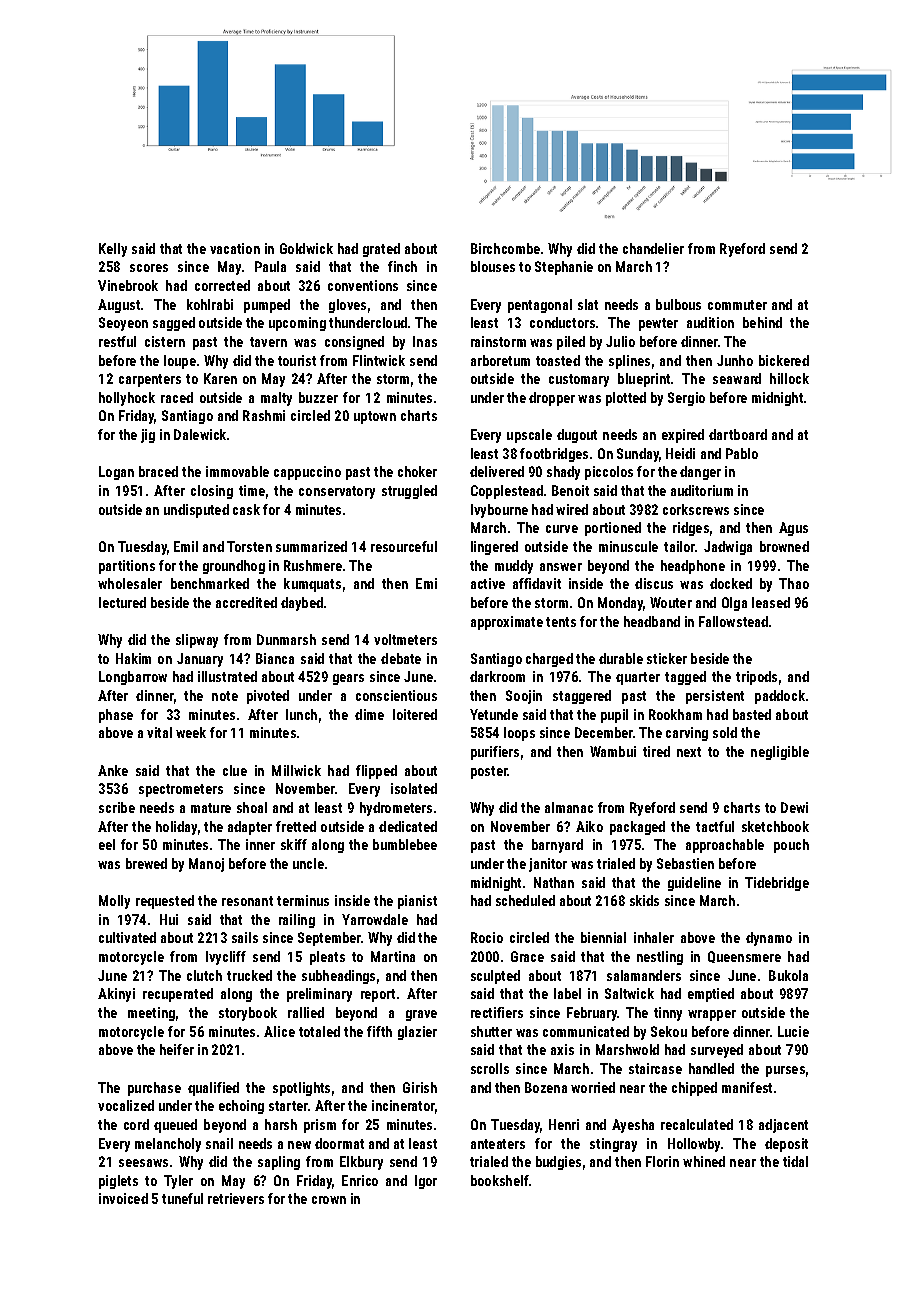  What do you see at coordinates (644, 900) in the image?
I see `skids` at bounding box center [644, 900].
